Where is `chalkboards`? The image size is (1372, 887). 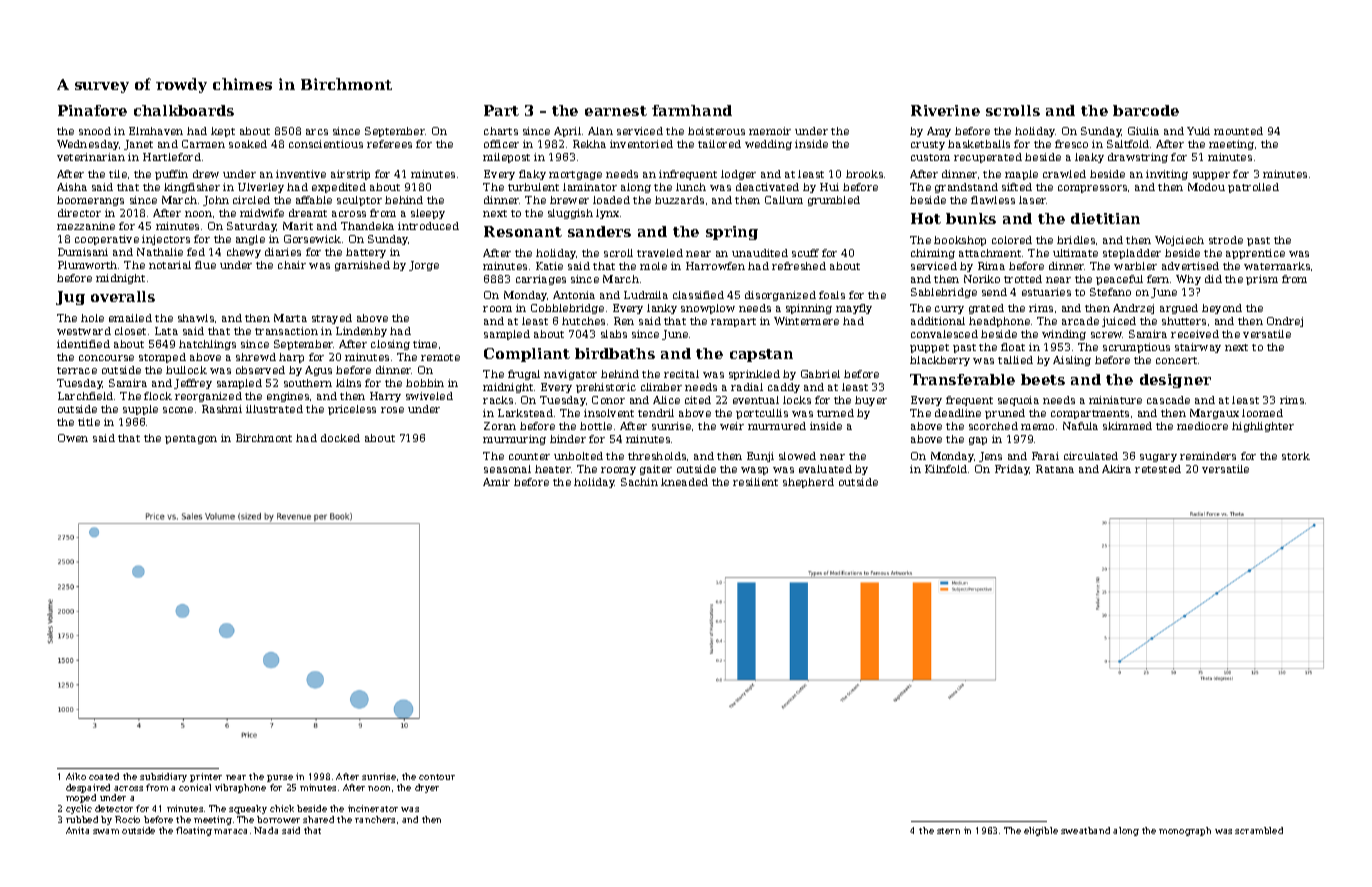 chalkboards is located at coordinates (184, 110).
